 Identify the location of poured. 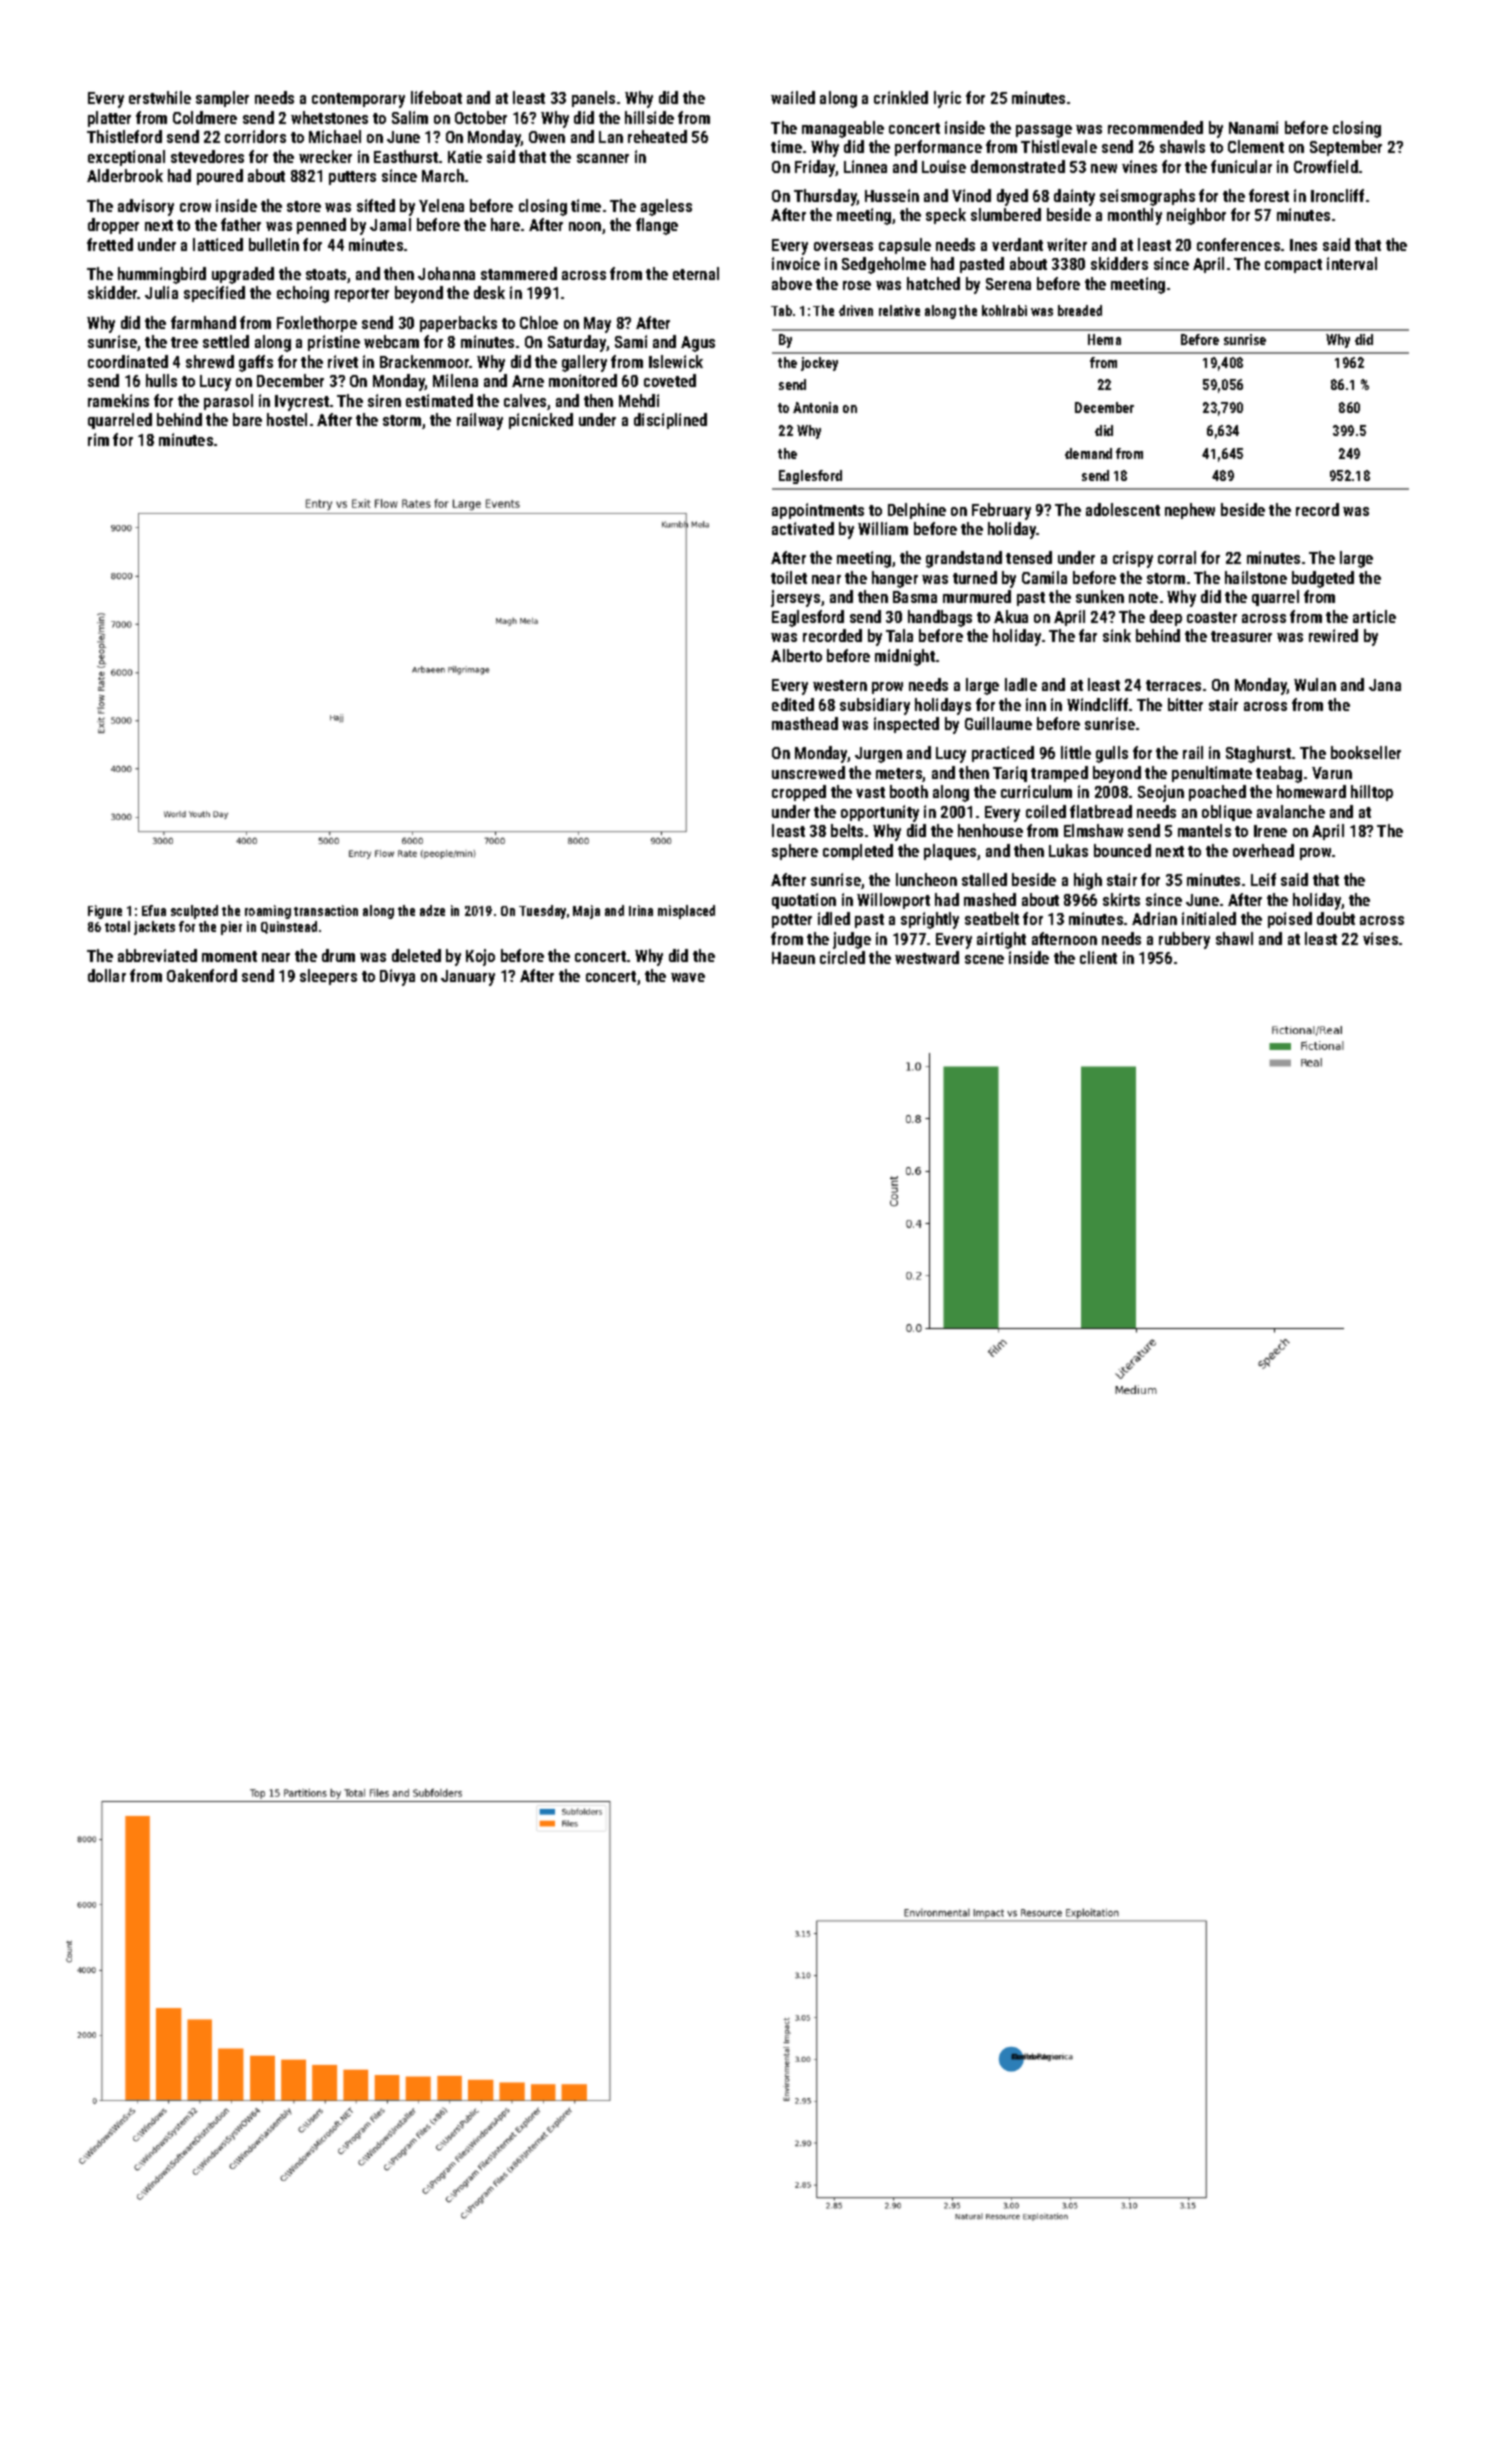
(220, 177).
